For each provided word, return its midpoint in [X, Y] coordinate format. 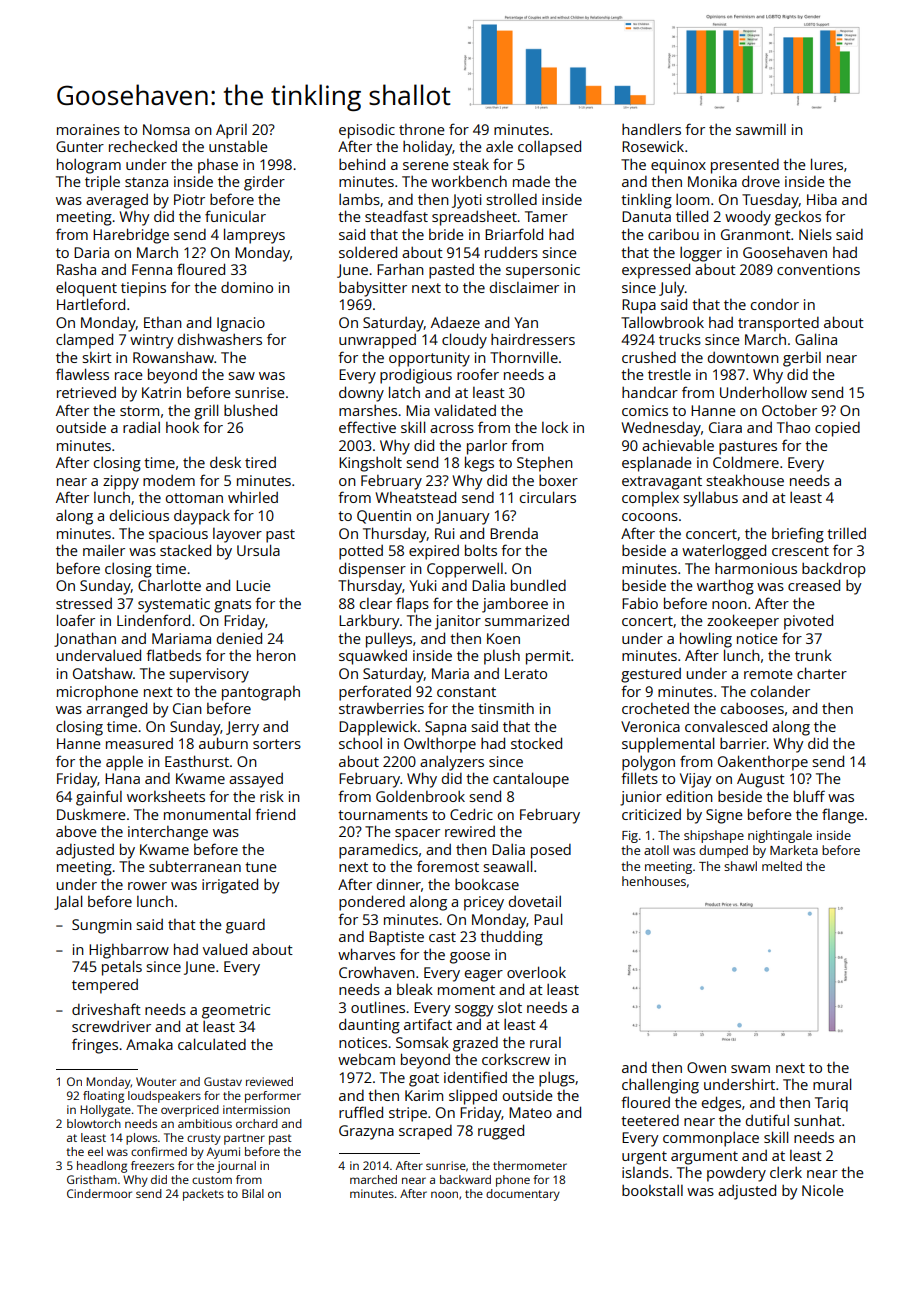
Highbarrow [129, 951]
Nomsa [166, 129]
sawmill [761, 129]
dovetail [535, 901]
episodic [367, 131]
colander [780, 691]
